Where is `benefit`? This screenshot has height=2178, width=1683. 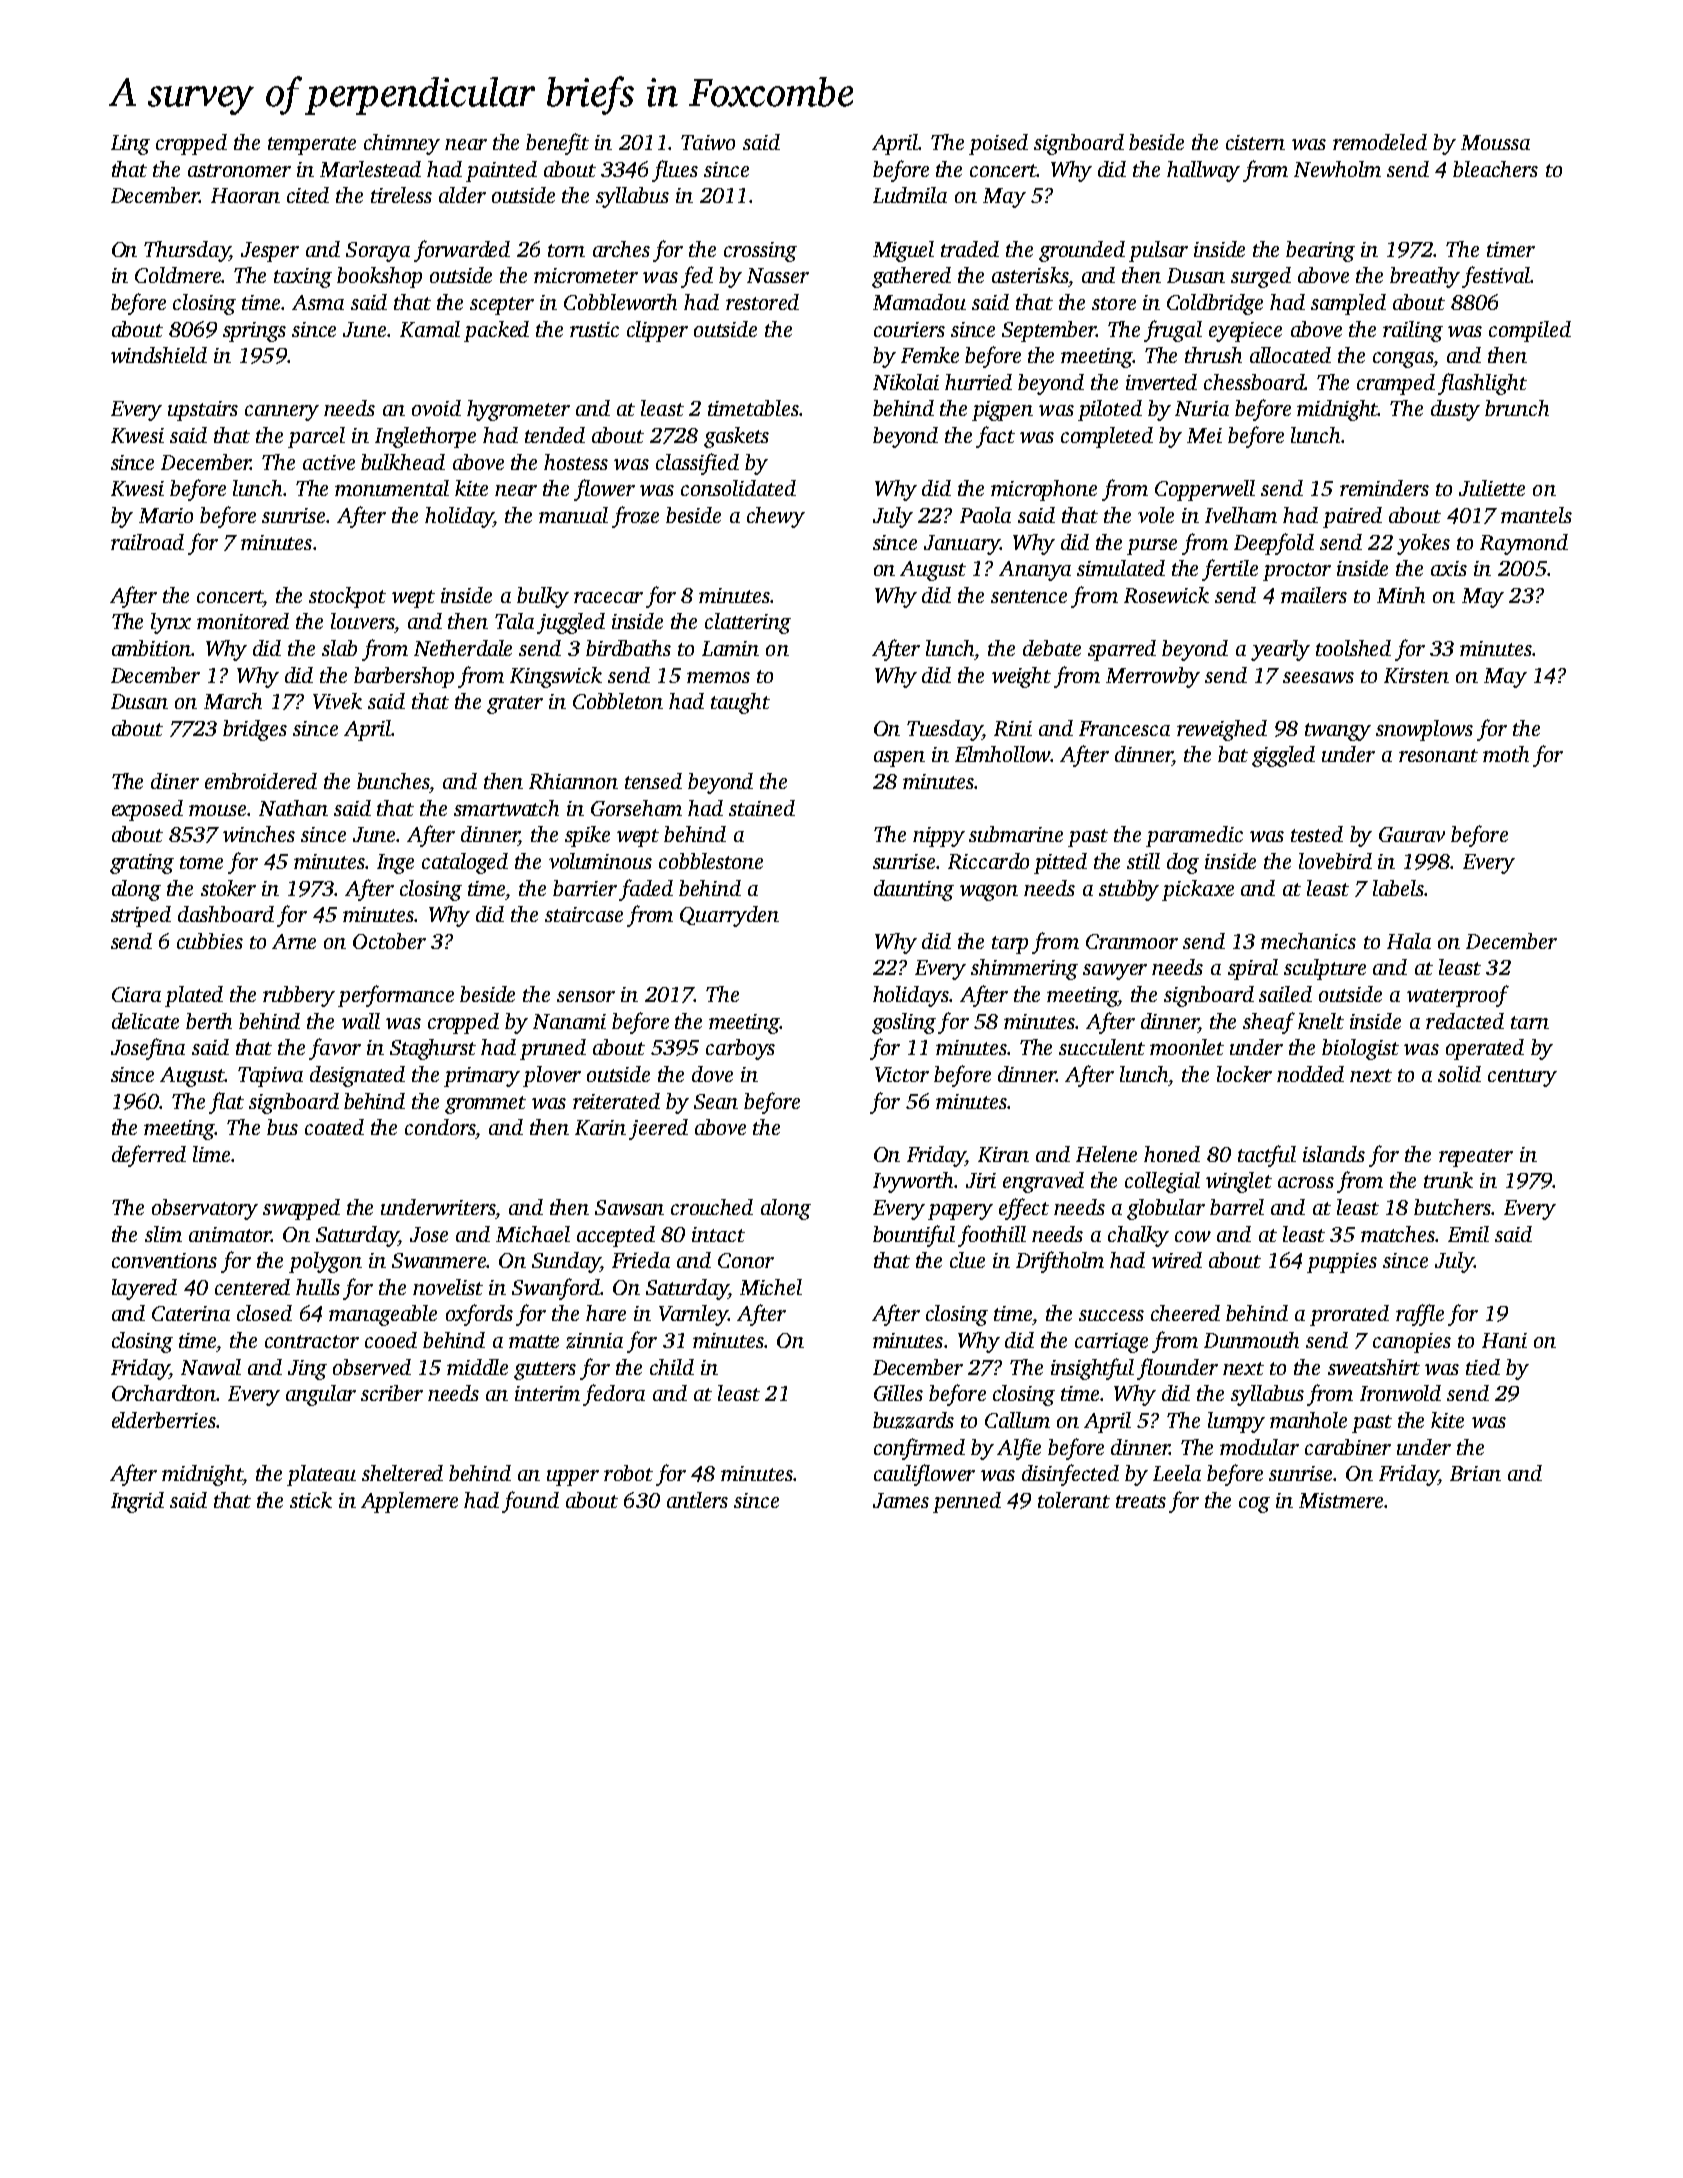 benefit is located at coordinates (557, 144).
